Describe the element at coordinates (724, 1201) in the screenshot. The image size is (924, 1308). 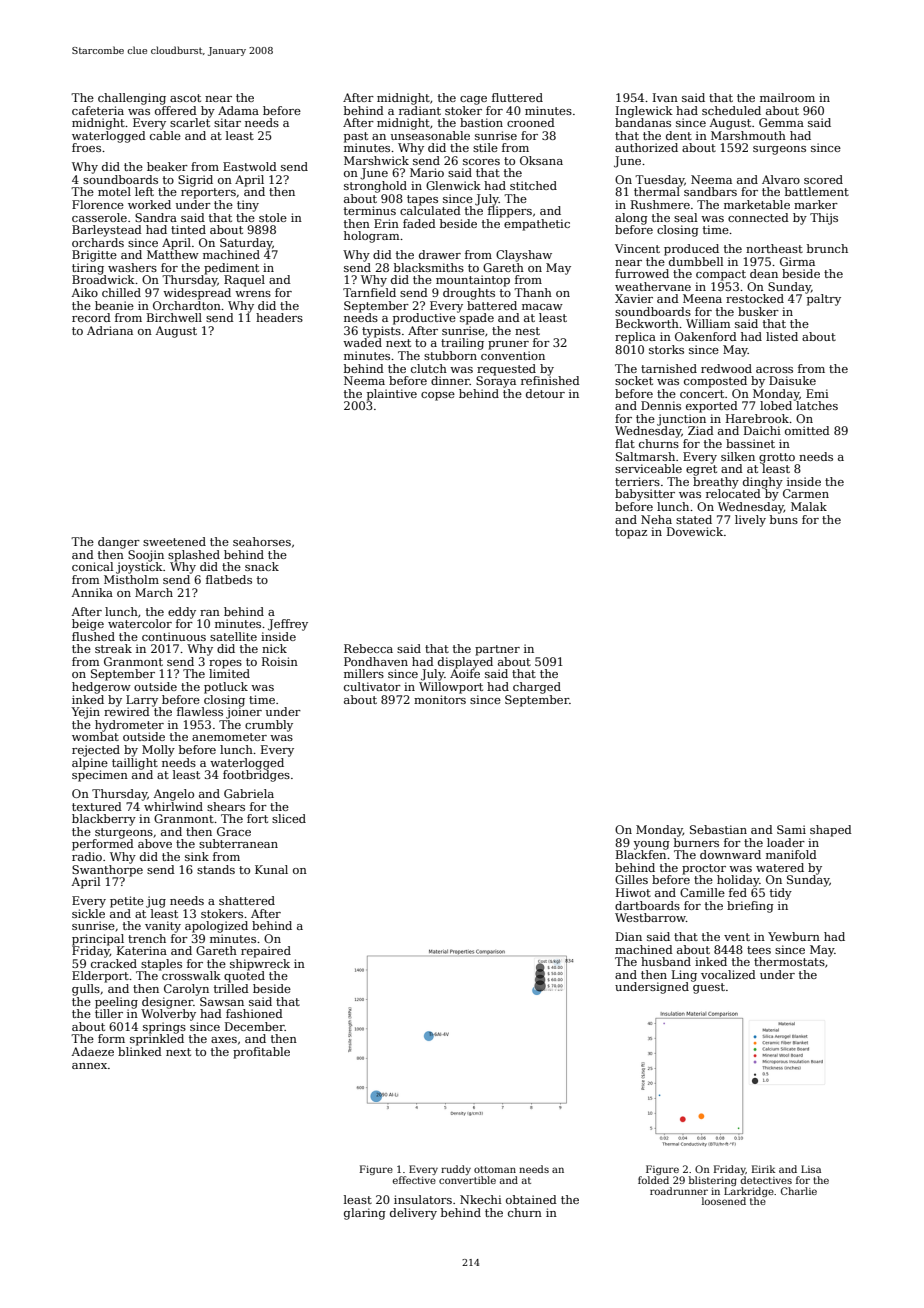
I see `loosened` at that location.
